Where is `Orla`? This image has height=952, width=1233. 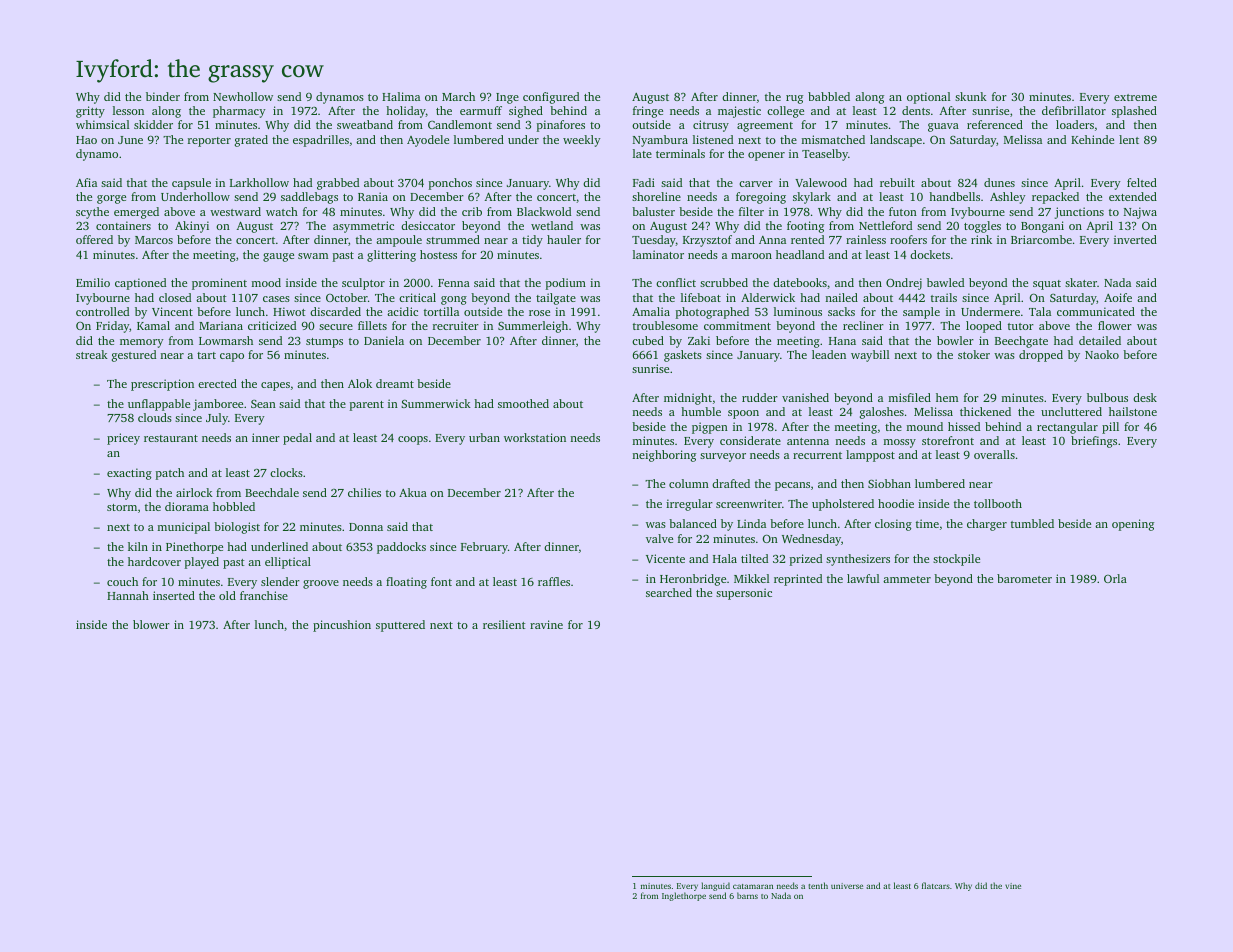 Orla is located at coordinates (1115, 578).
